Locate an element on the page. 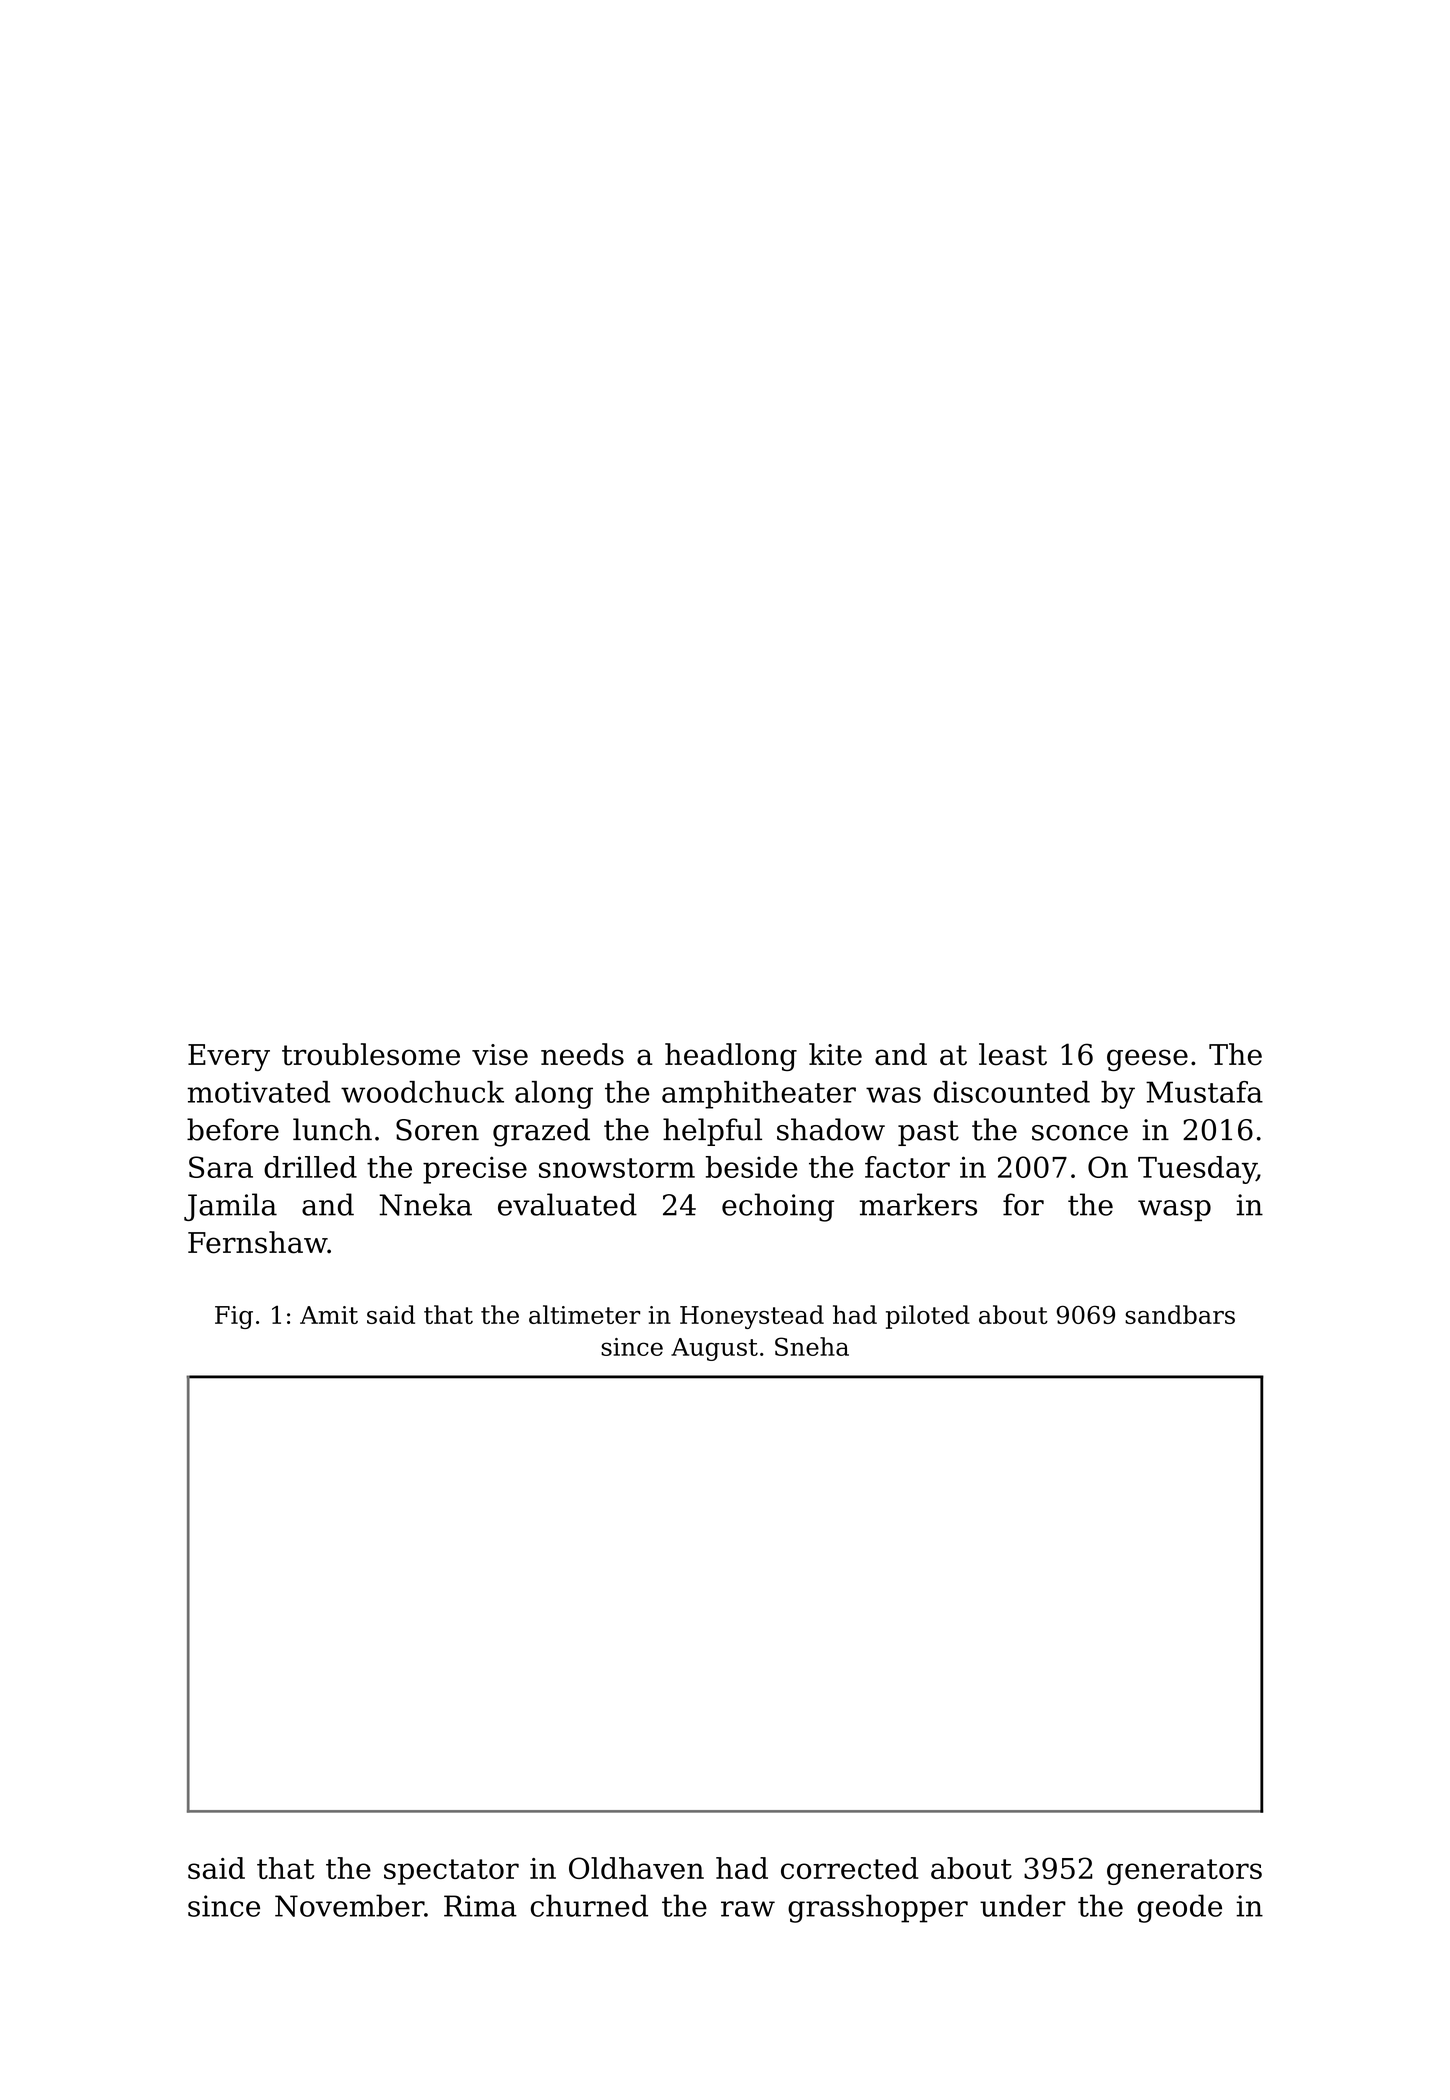 The width and height of the page is (1450, 2100). Sneha is located at coordinates (812, 1346).
